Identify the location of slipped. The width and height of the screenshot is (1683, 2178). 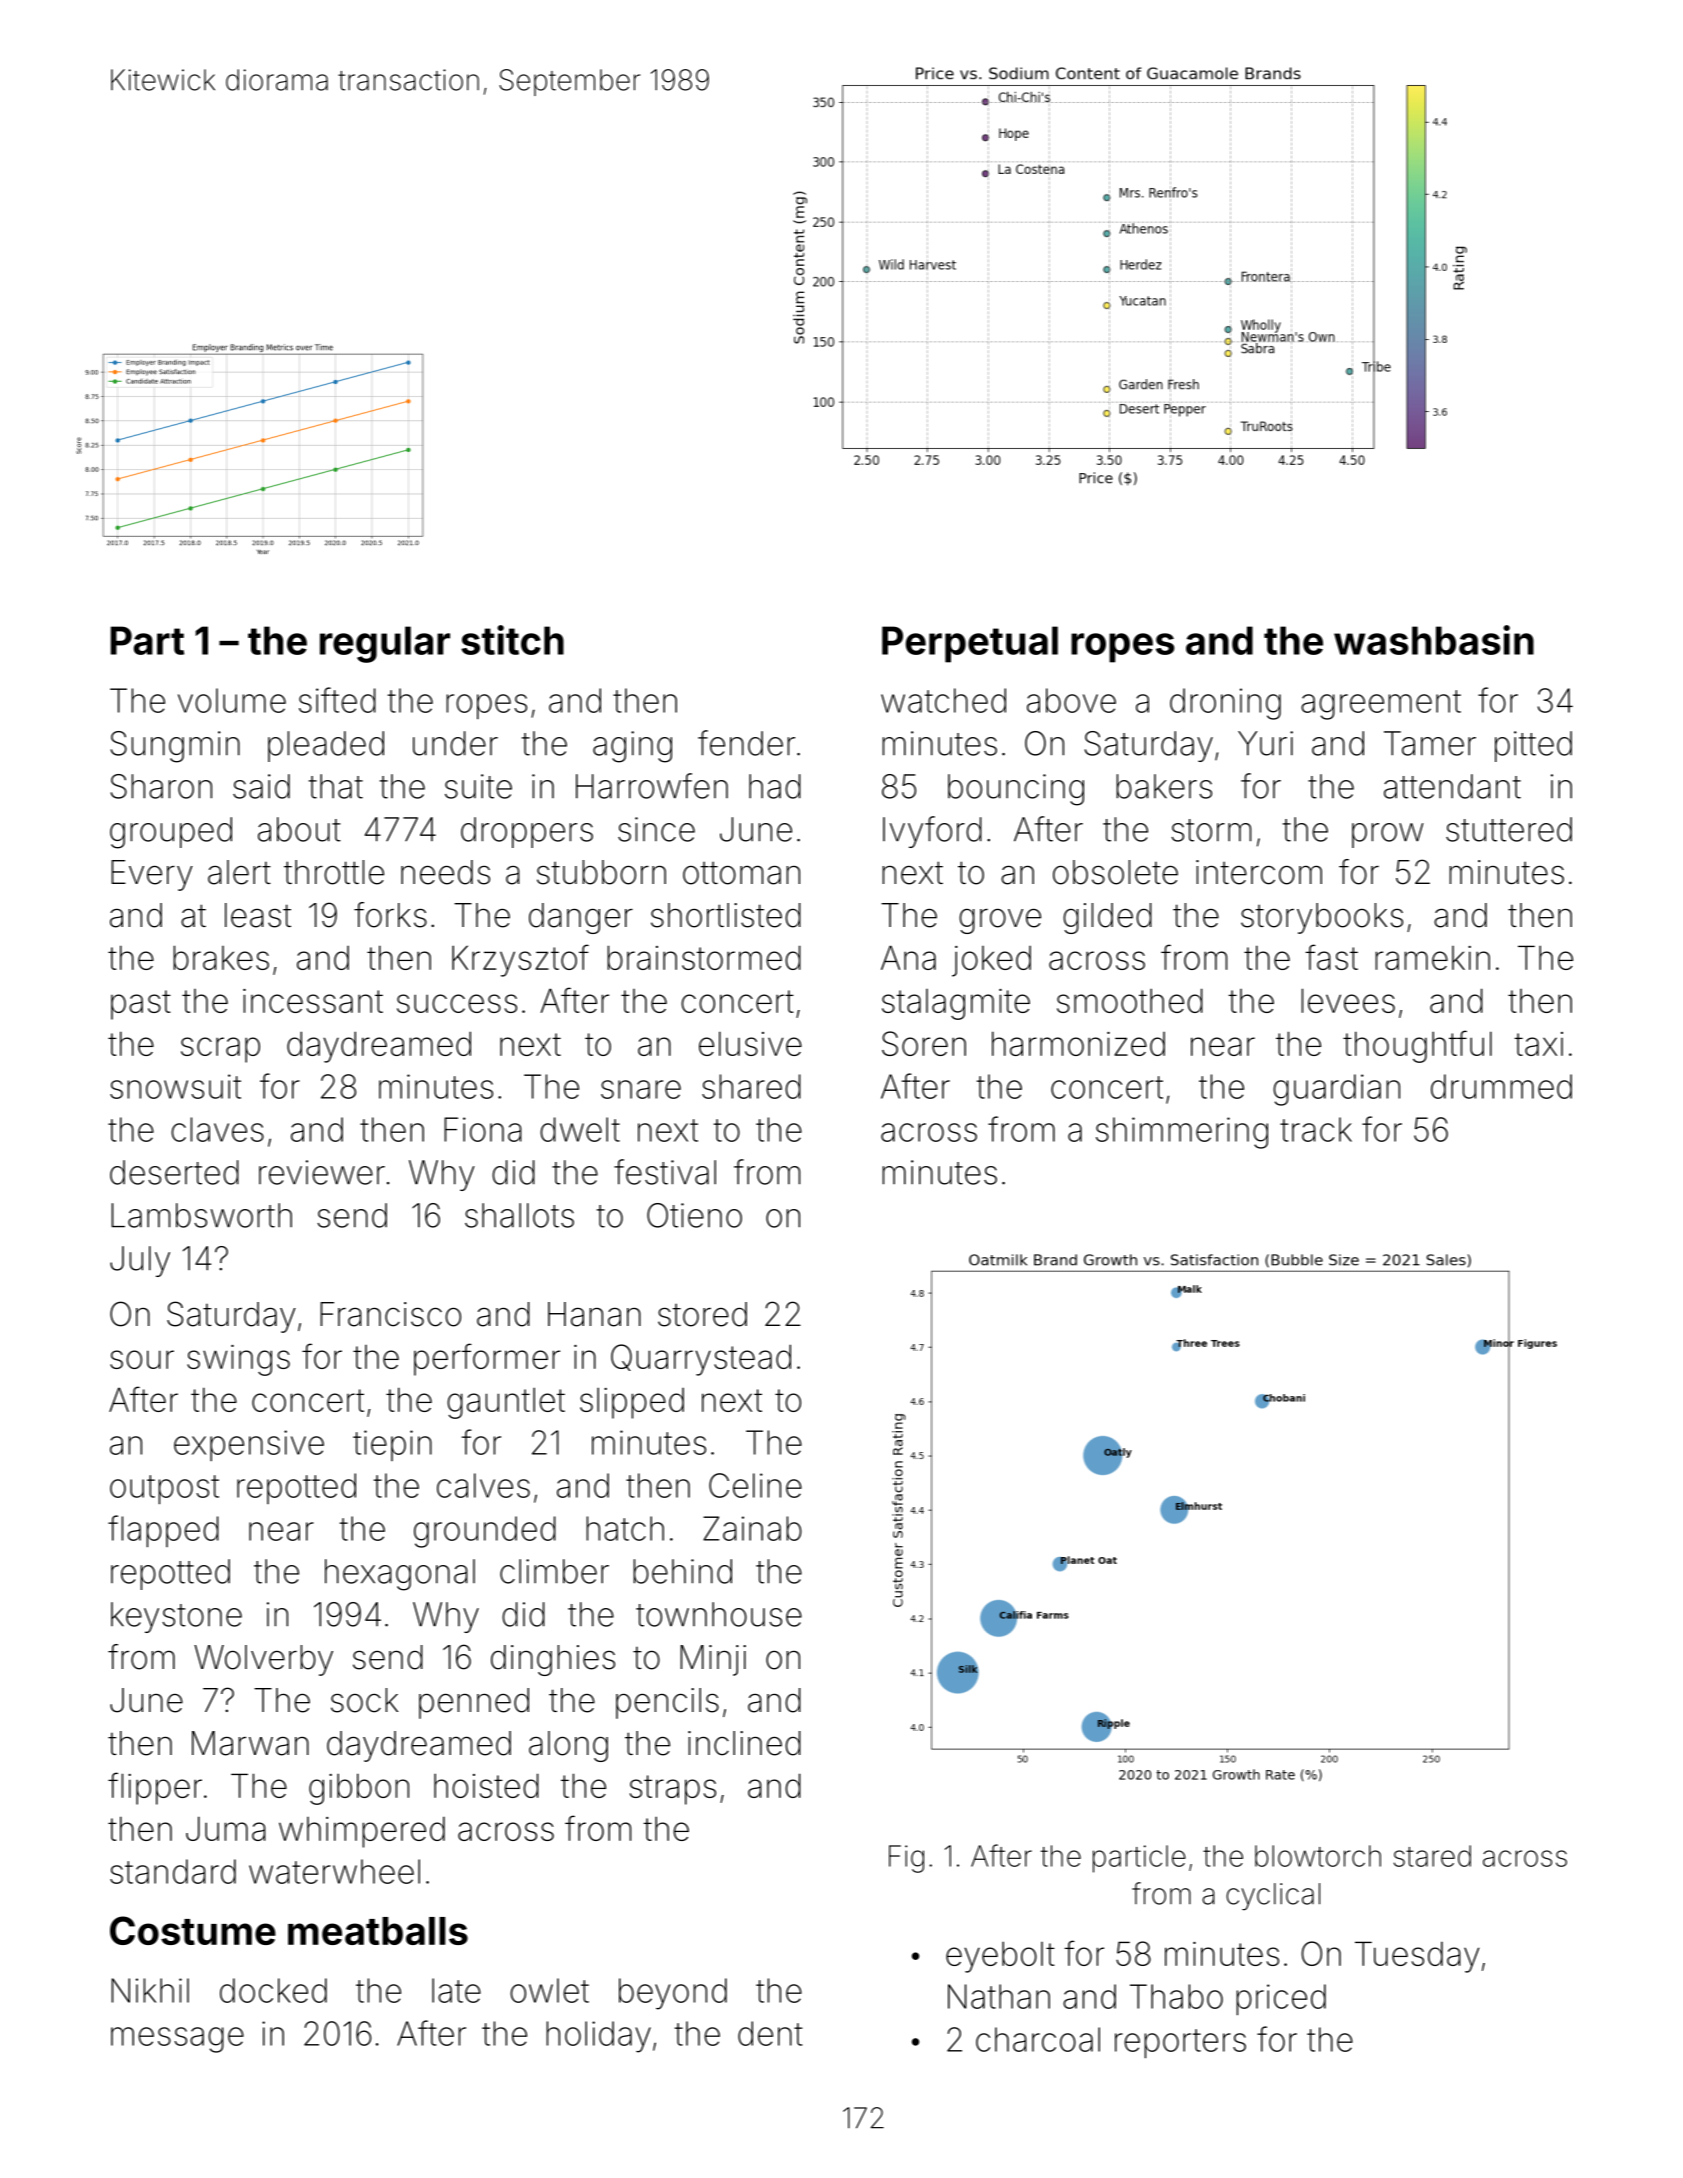
(632, 1403).
